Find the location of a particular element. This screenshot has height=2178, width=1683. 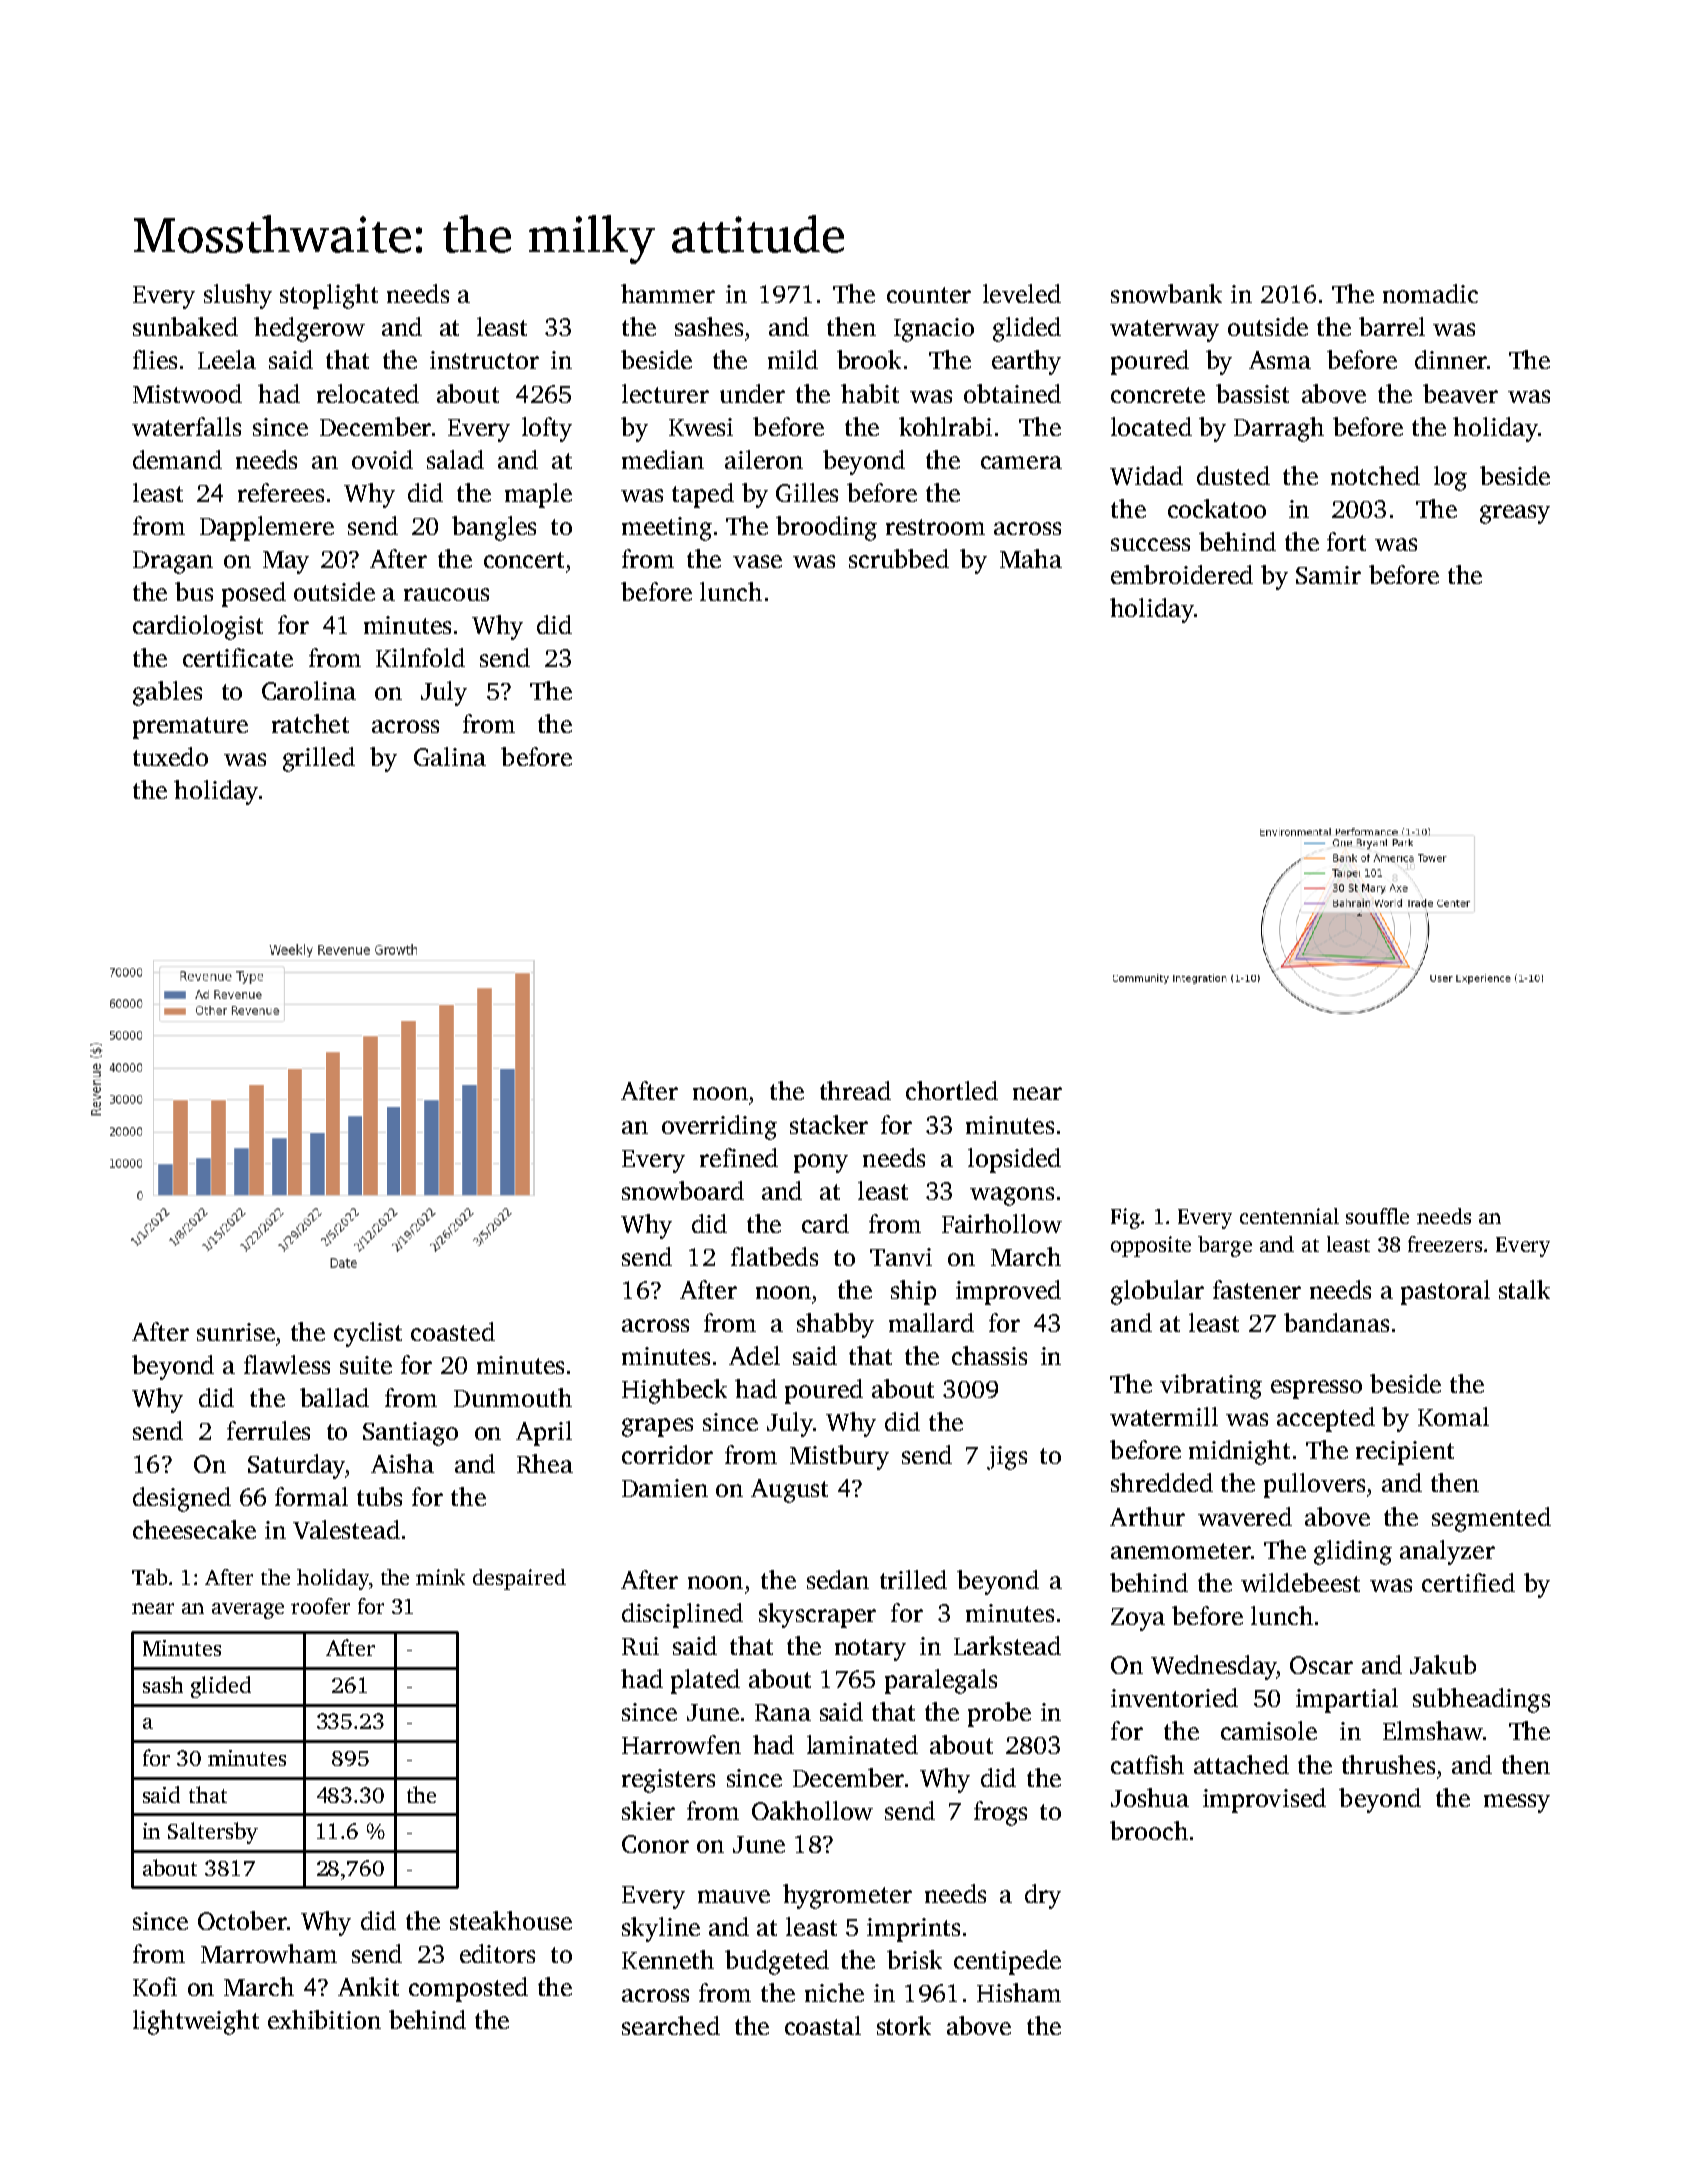

stoplight is located at coordinates (329, 296).
